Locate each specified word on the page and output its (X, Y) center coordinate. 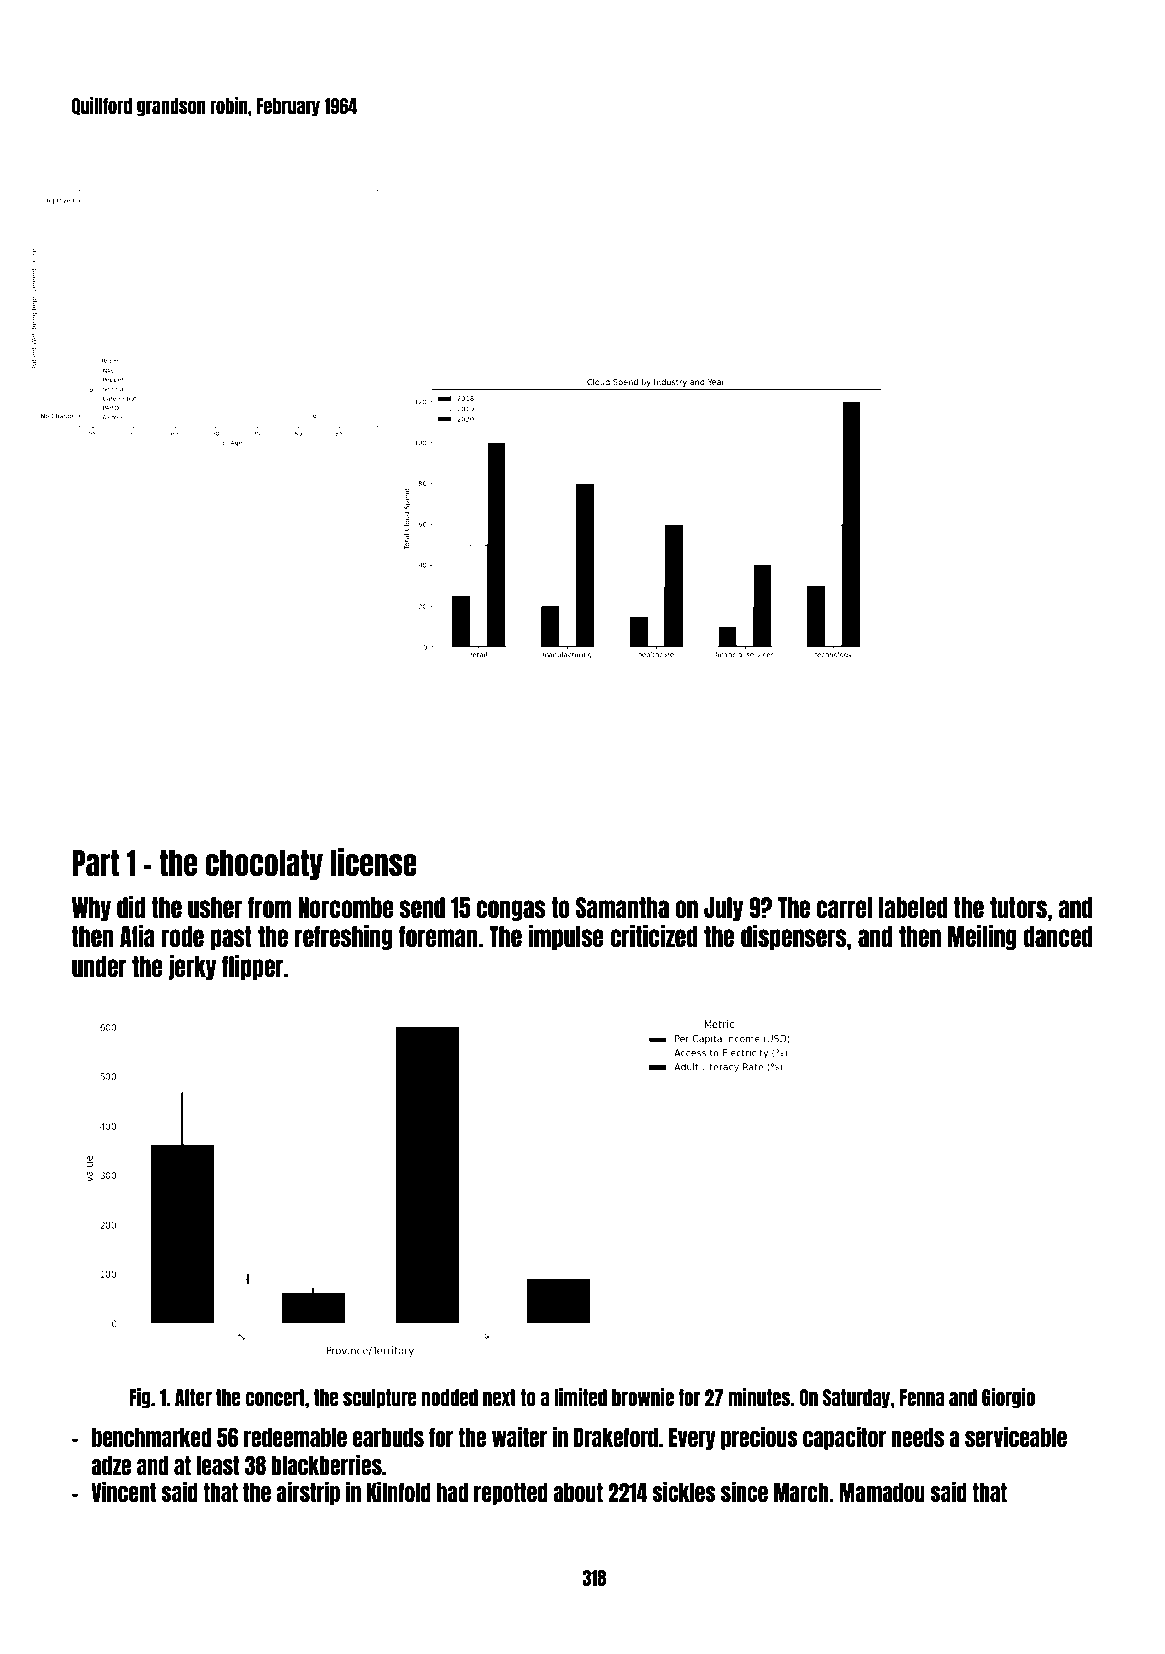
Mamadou (882, 1492)
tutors (1018, 907)
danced (1058, 936)
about (578, 1492)
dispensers (793, 937)
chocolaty (264, 865)
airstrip (308, 1493)
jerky (192, 967)
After (193, 1397)
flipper (253, 967)
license (374, 862)
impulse (566, 937)
